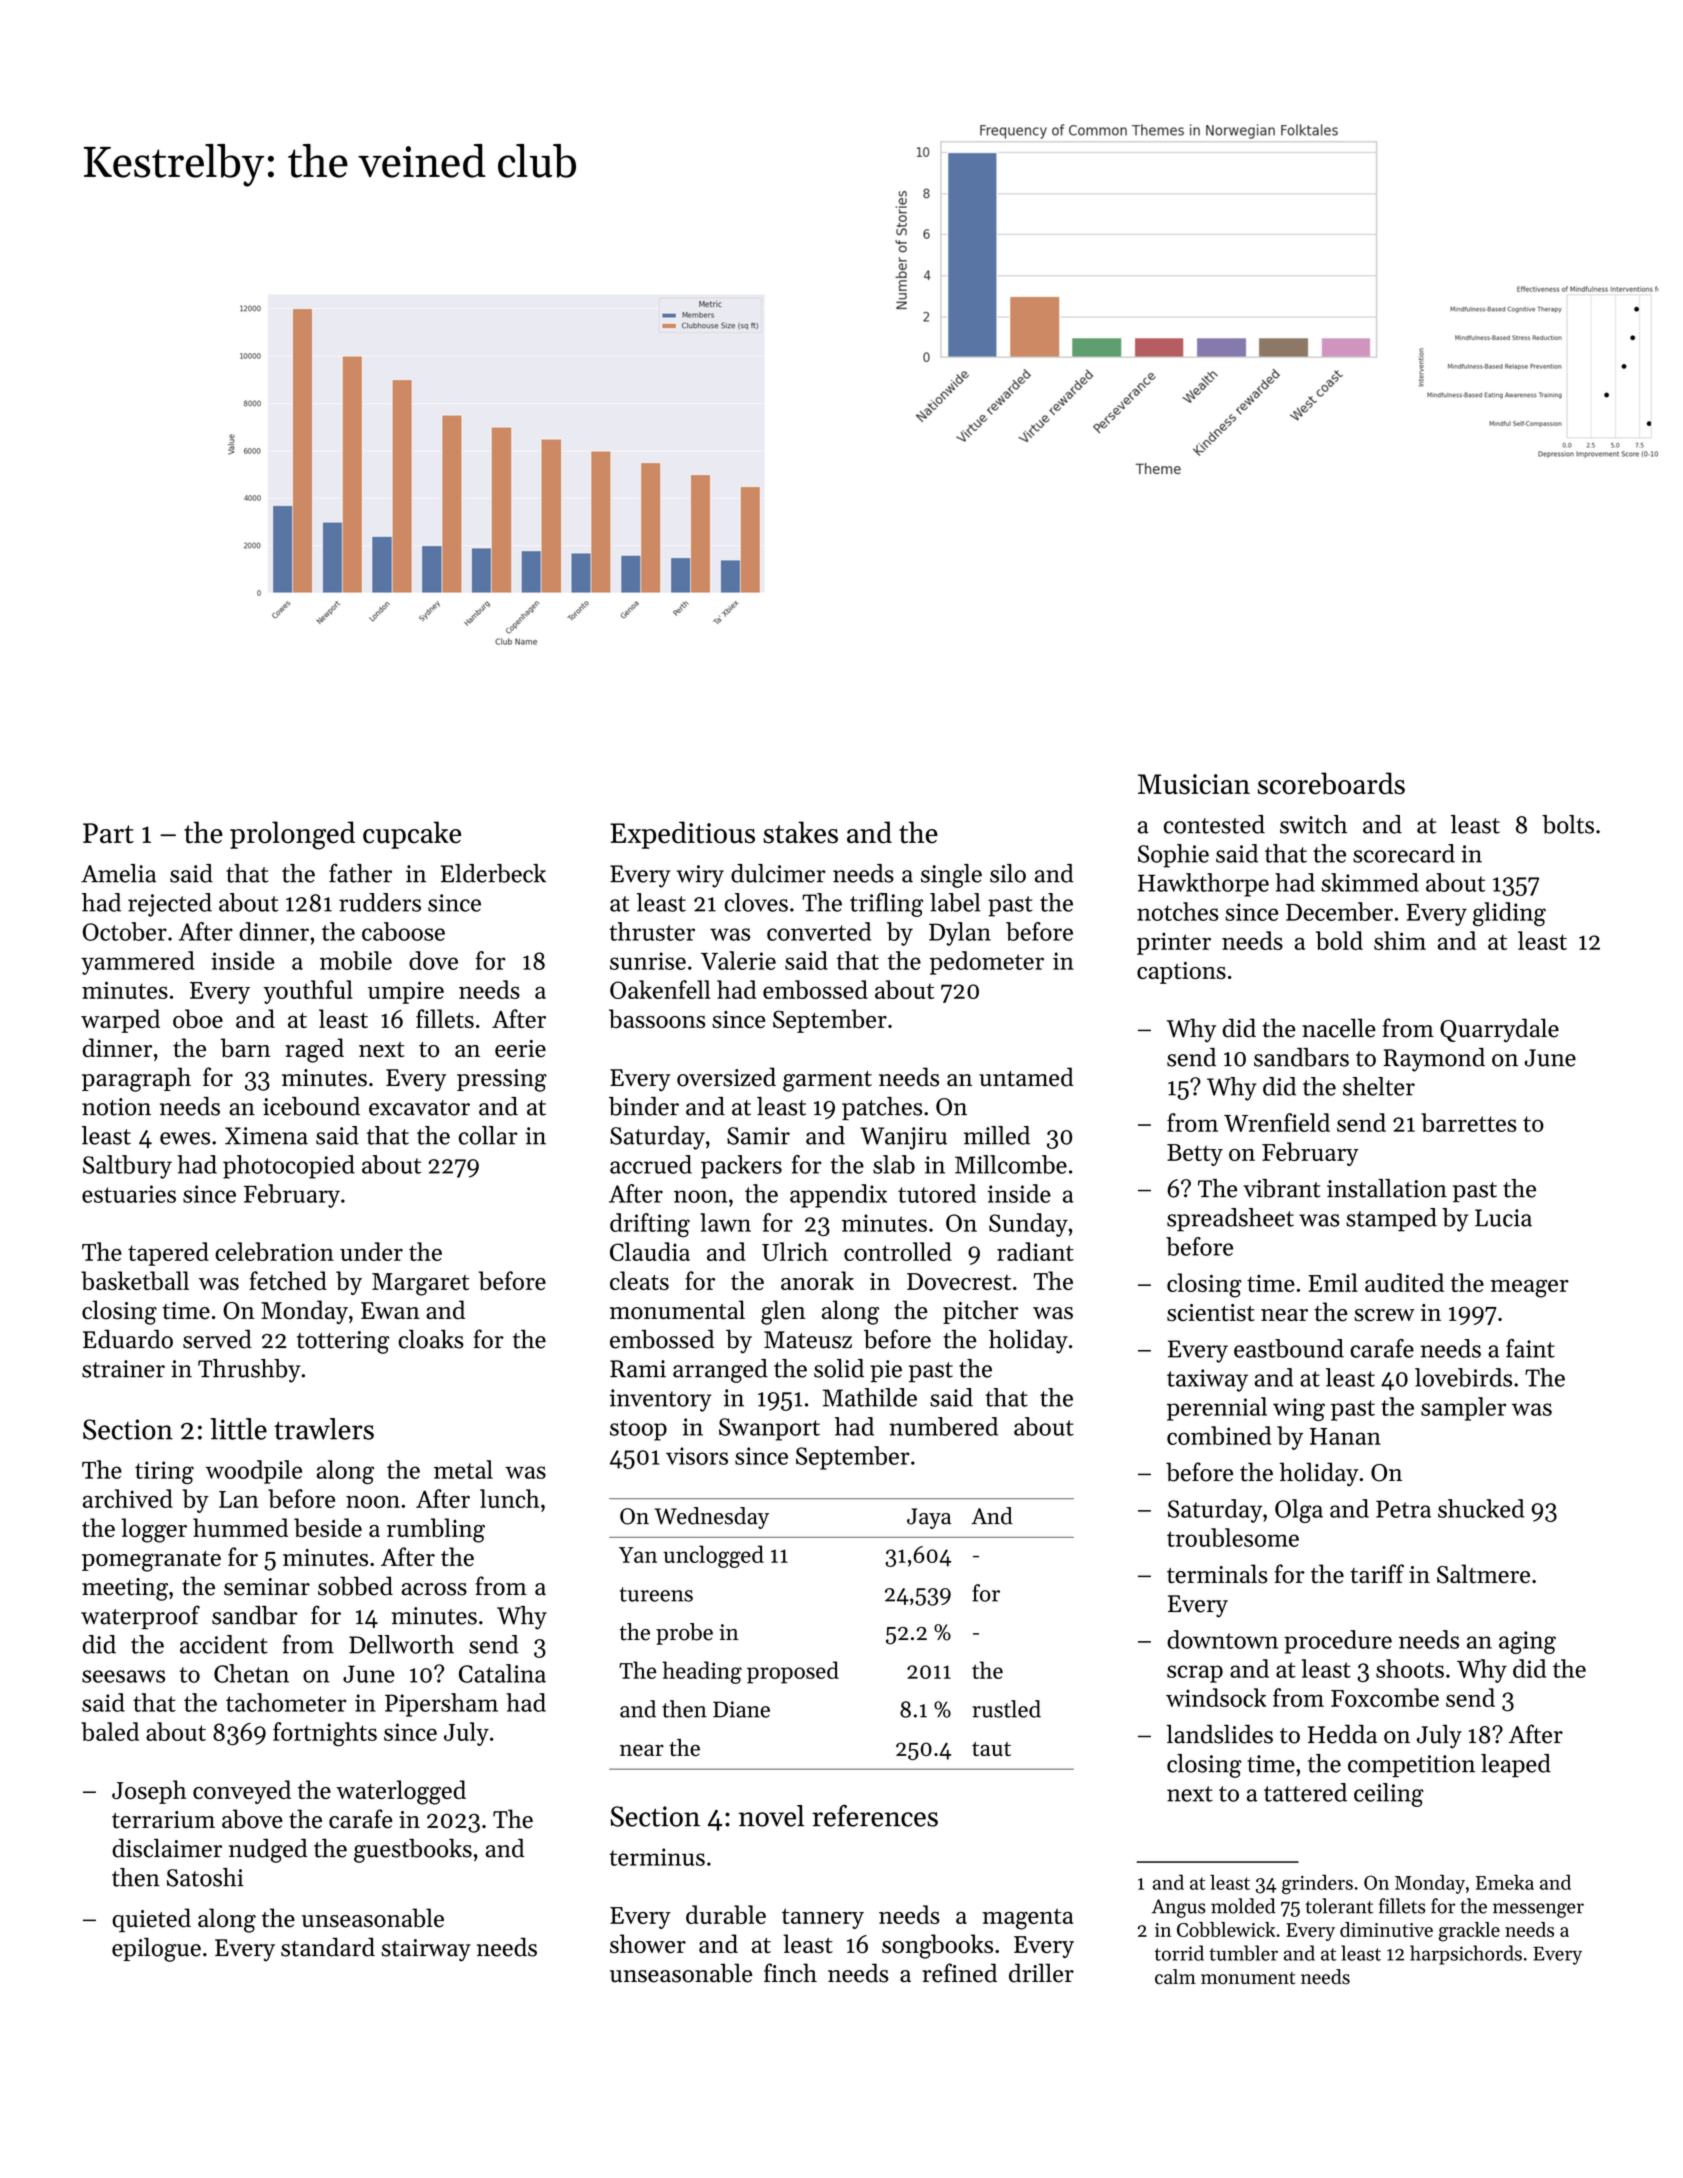 The height and width of the image is (2178, 1683). I want to click on Part, so click(108, 833).
